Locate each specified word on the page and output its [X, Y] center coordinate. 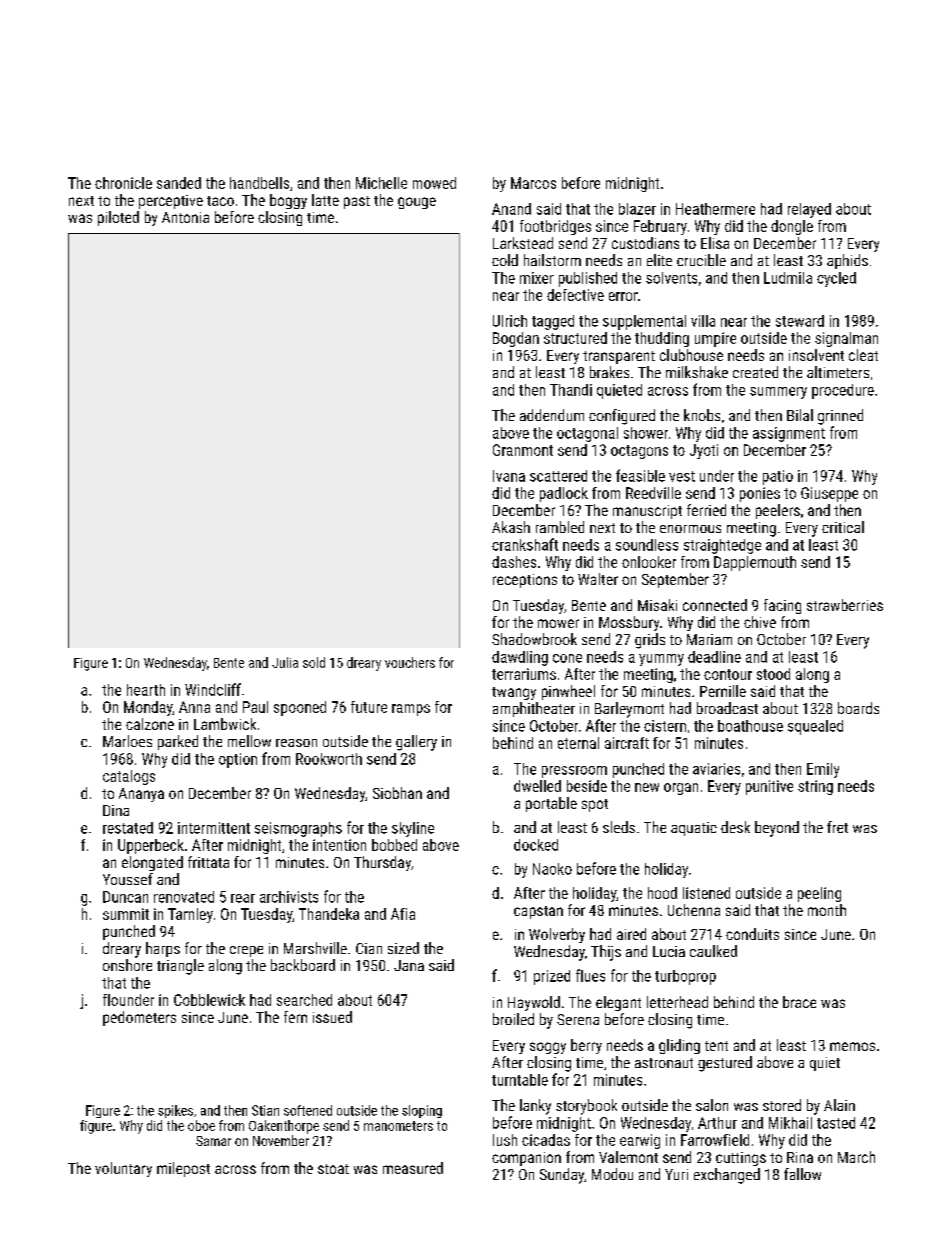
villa [703, 321]
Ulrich [510, 321]
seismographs [298, 829]
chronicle [123, 183]
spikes [175, 1111]
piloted [118, 218]
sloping [422, 1111]
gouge [417, 203]
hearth [146, 690]
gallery [416, 743]
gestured [725, 1064]
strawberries [845, 605]
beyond [777, 829]
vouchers [410, 662]
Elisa [715, 243]
